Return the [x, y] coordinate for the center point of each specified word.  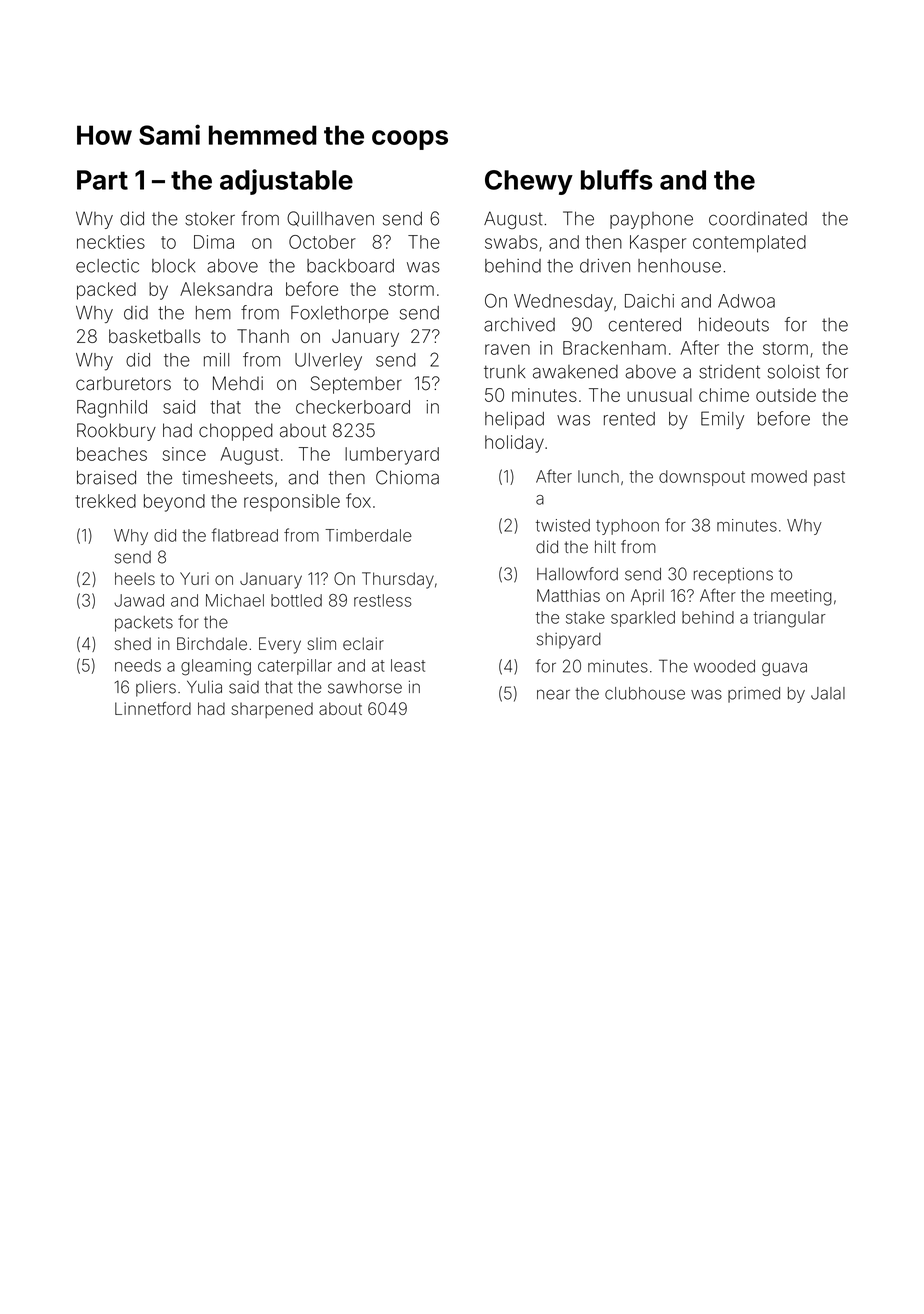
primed [754, 695]
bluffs [617, 179]
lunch [598, 476]
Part [102, 180]
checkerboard [353, 407]
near [553, 694]
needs [138, 665]
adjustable [286, 182]
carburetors [123, 383]
